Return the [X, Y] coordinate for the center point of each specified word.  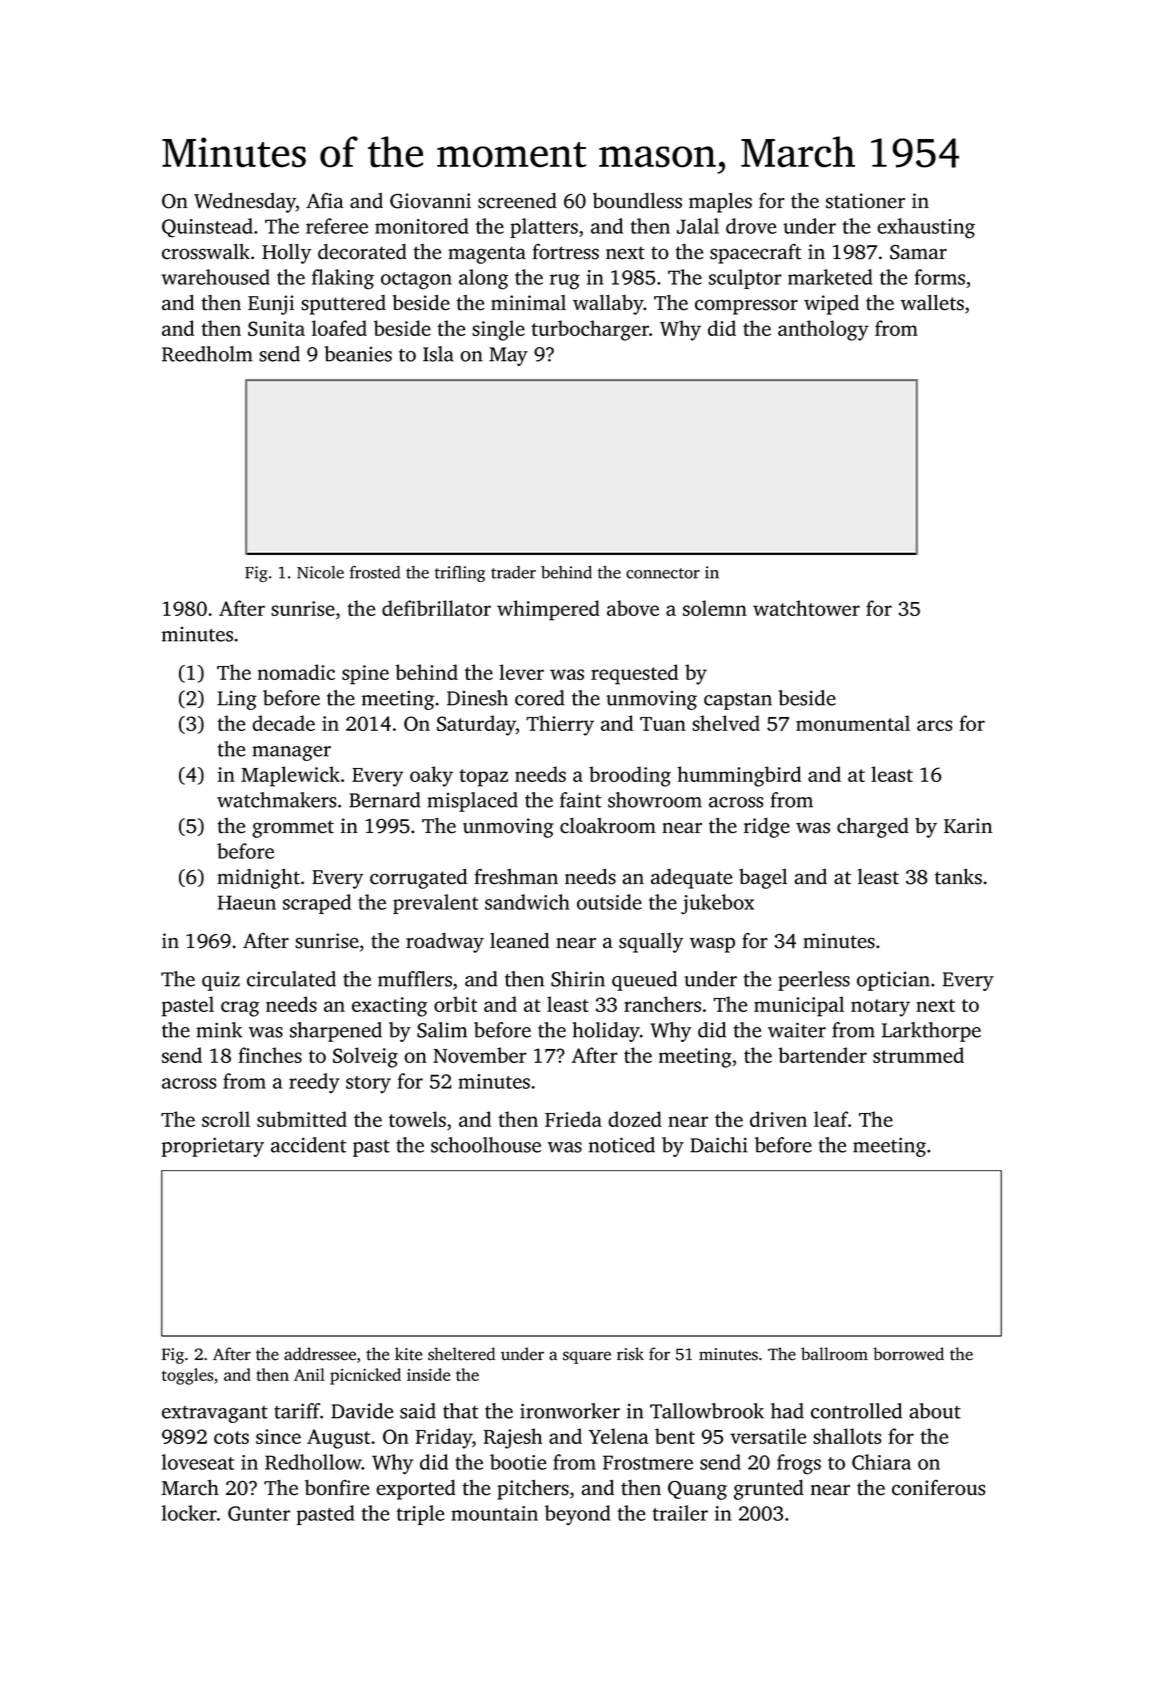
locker [189, 1513]
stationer [865, 201]
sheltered [461, 1354]
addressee [320, 1354]
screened [517, 201]
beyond [578, 1515]
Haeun [247, 902]
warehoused [215, 277]
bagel [763, 879]
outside [609, 902]
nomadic [296, 672]
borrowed [908, 1354]
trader [513, 572]
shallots [847, 1436]
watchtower [806, 608]
